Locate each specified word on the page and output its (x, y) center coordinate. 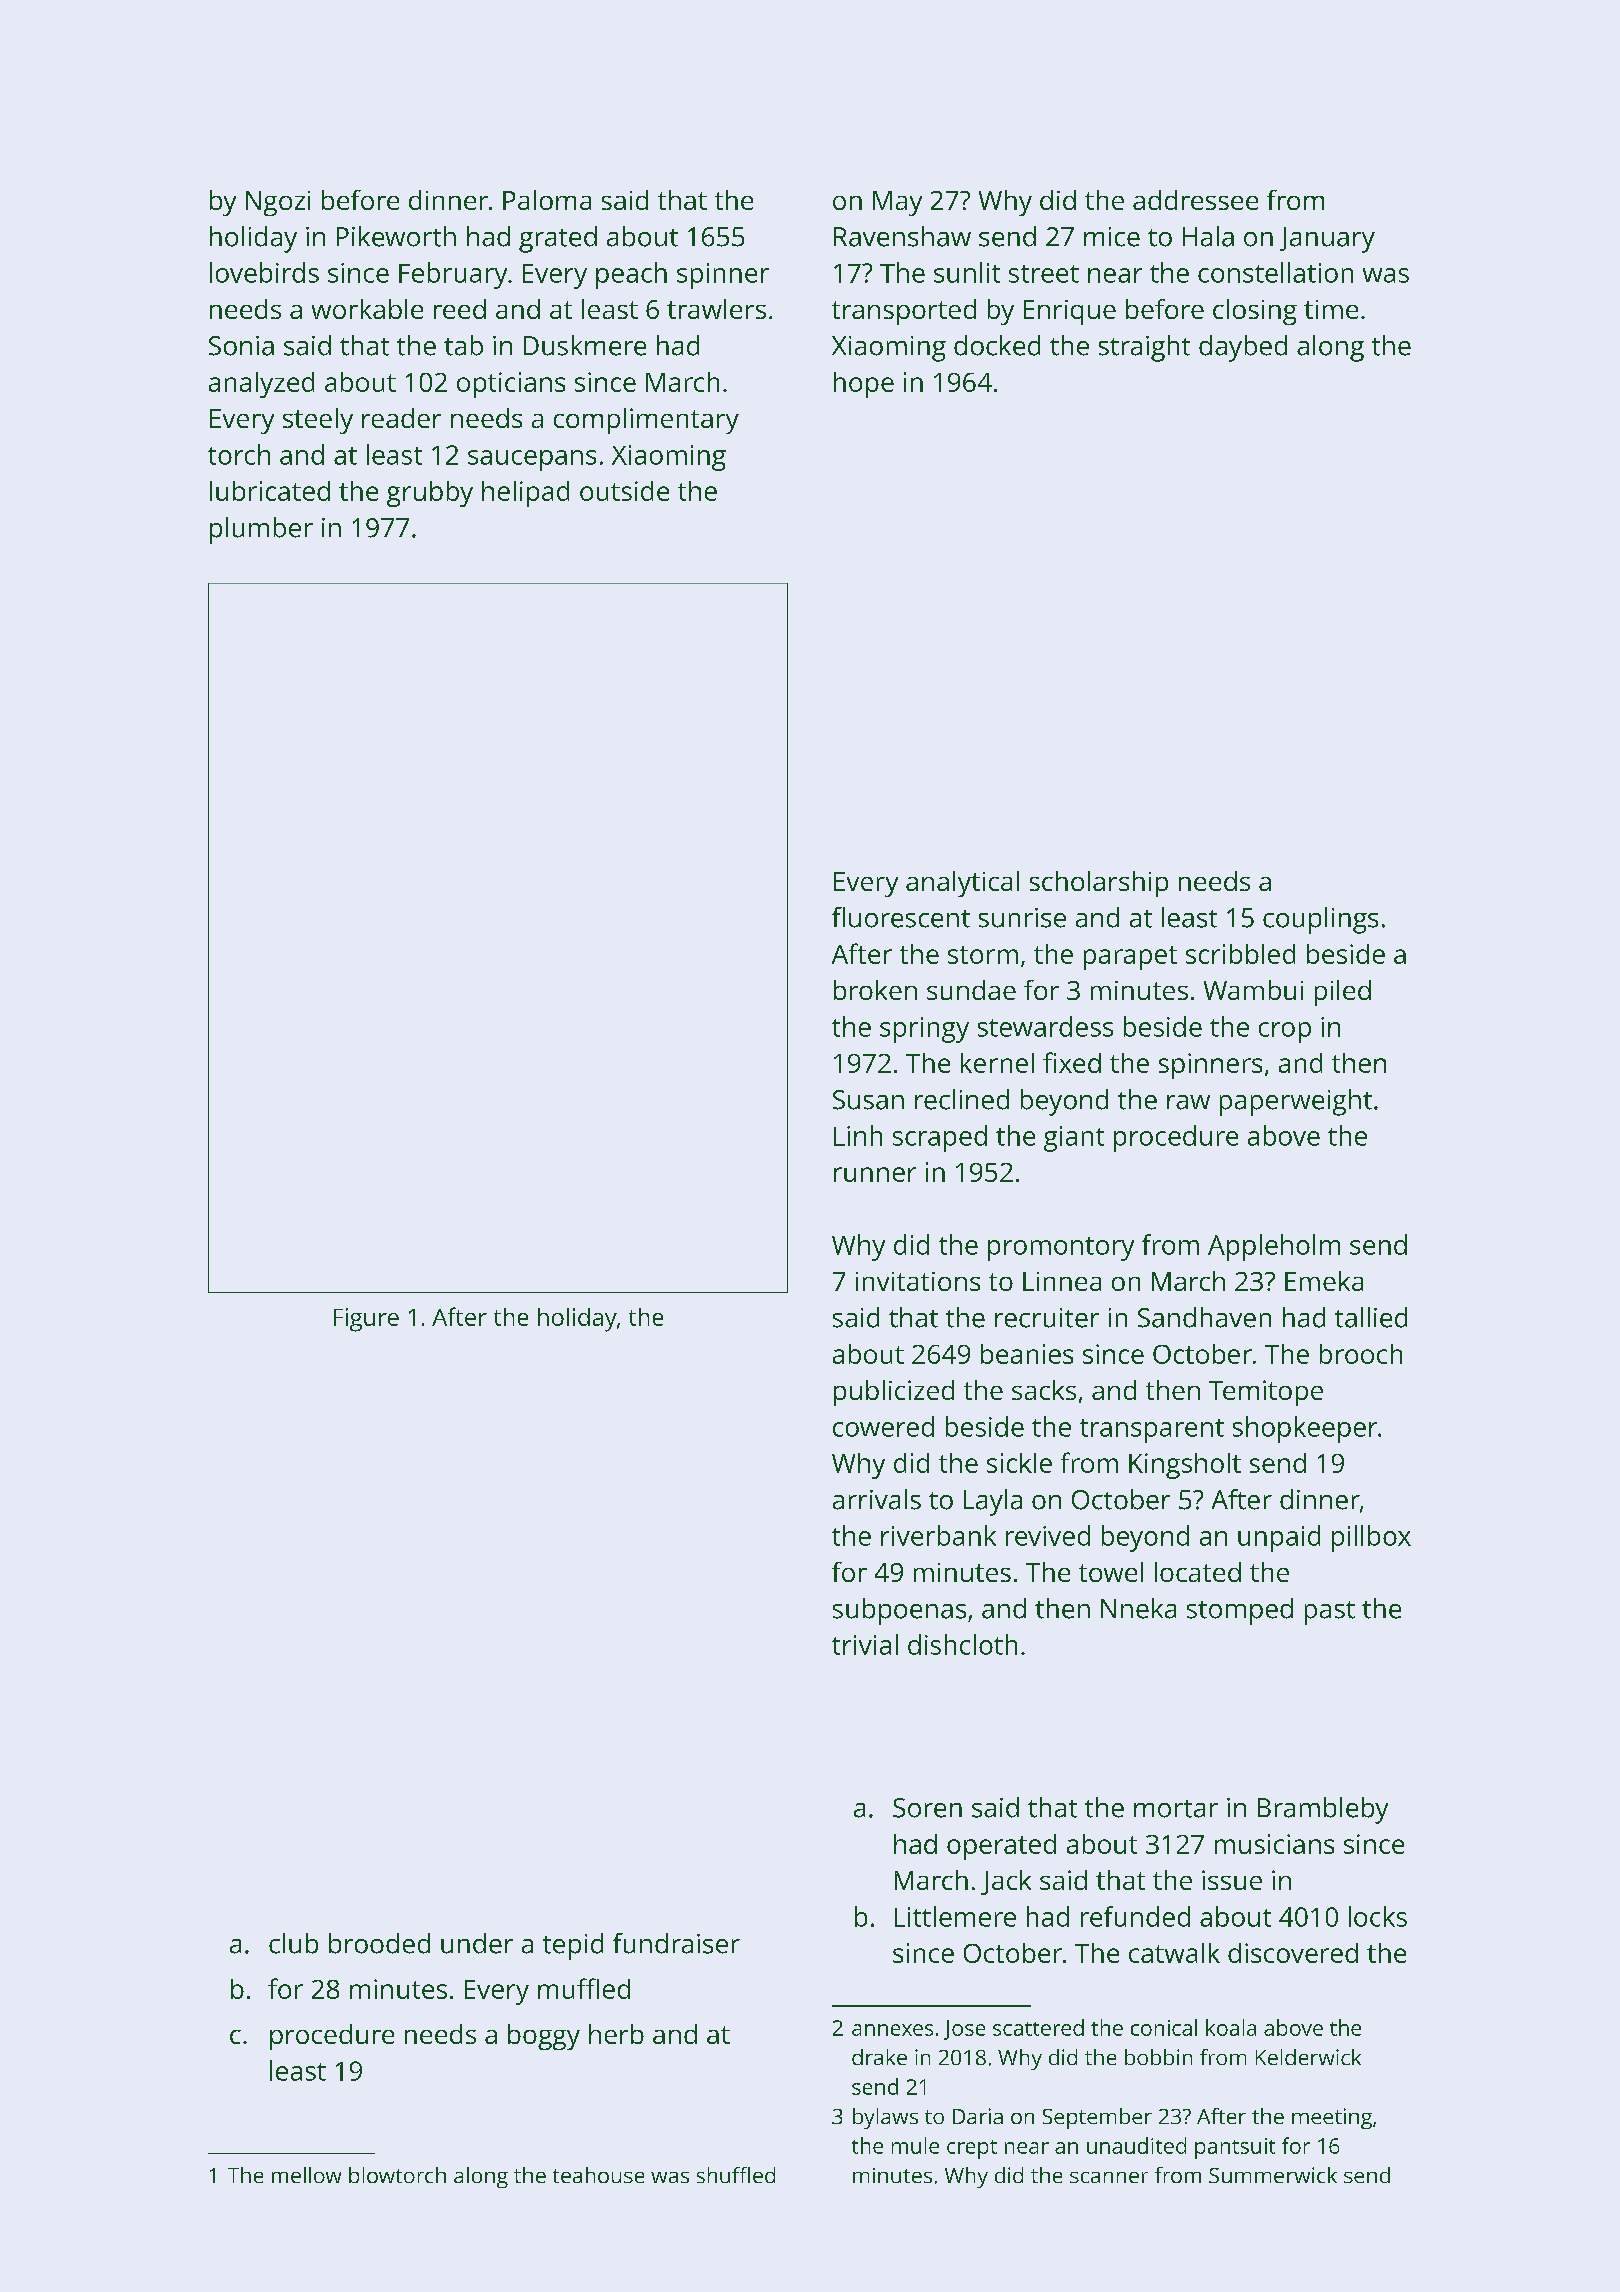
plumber (261, 530)
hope (864, 385)
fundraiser (676, 1943)
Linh (858, 1135)
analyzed (261, 385)
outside (624, 491)
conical (1164, 2027)
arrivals (877, 1499)
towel (1111, 1572)
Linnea (1062, 1281)
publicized (894, 1393)
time (1331, 309)
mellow (306, 2175)
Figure (366, 1320)
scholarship (1099, 884)
